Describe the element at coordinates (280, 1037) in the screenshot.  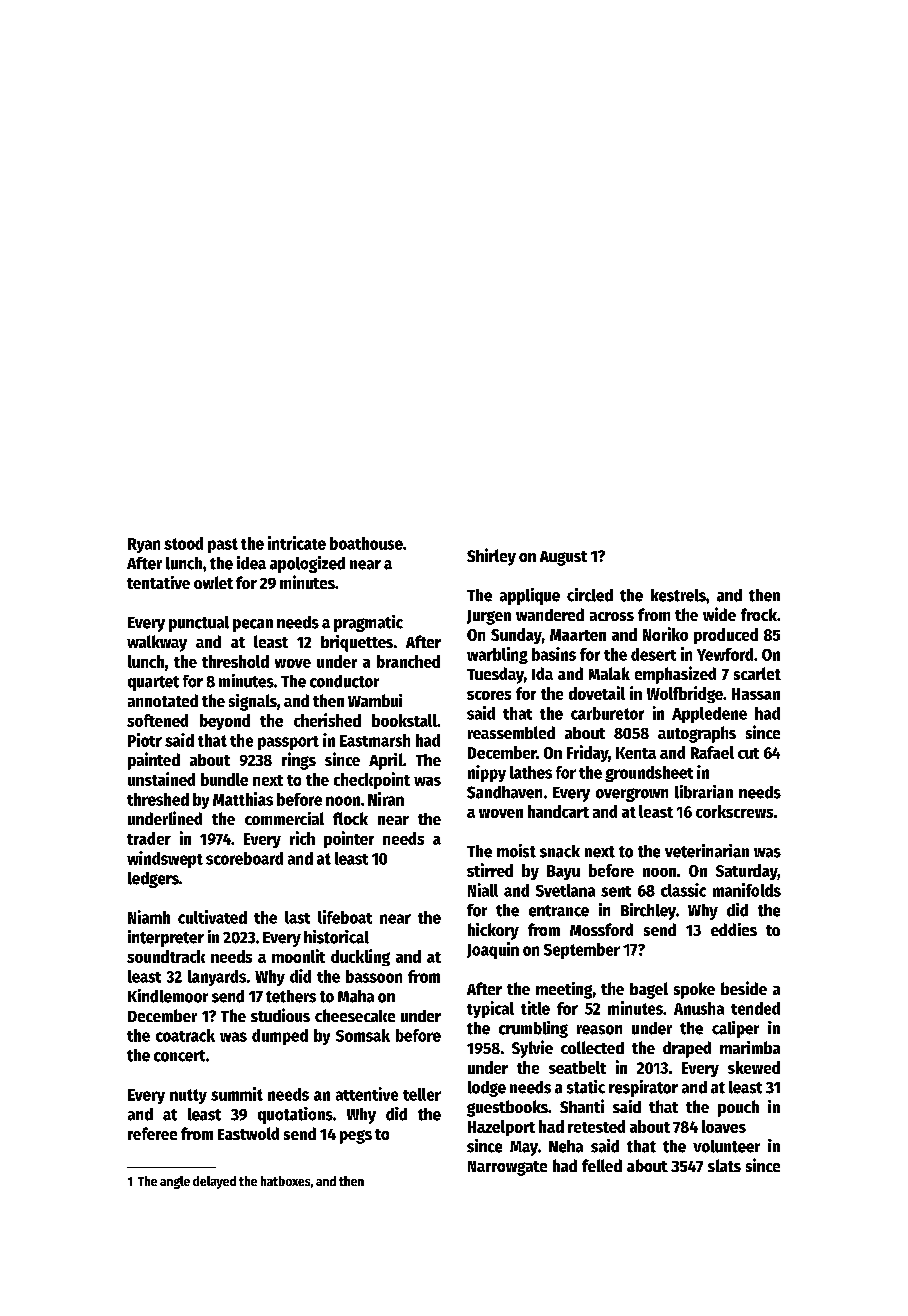
I see `dumped` at that location.
